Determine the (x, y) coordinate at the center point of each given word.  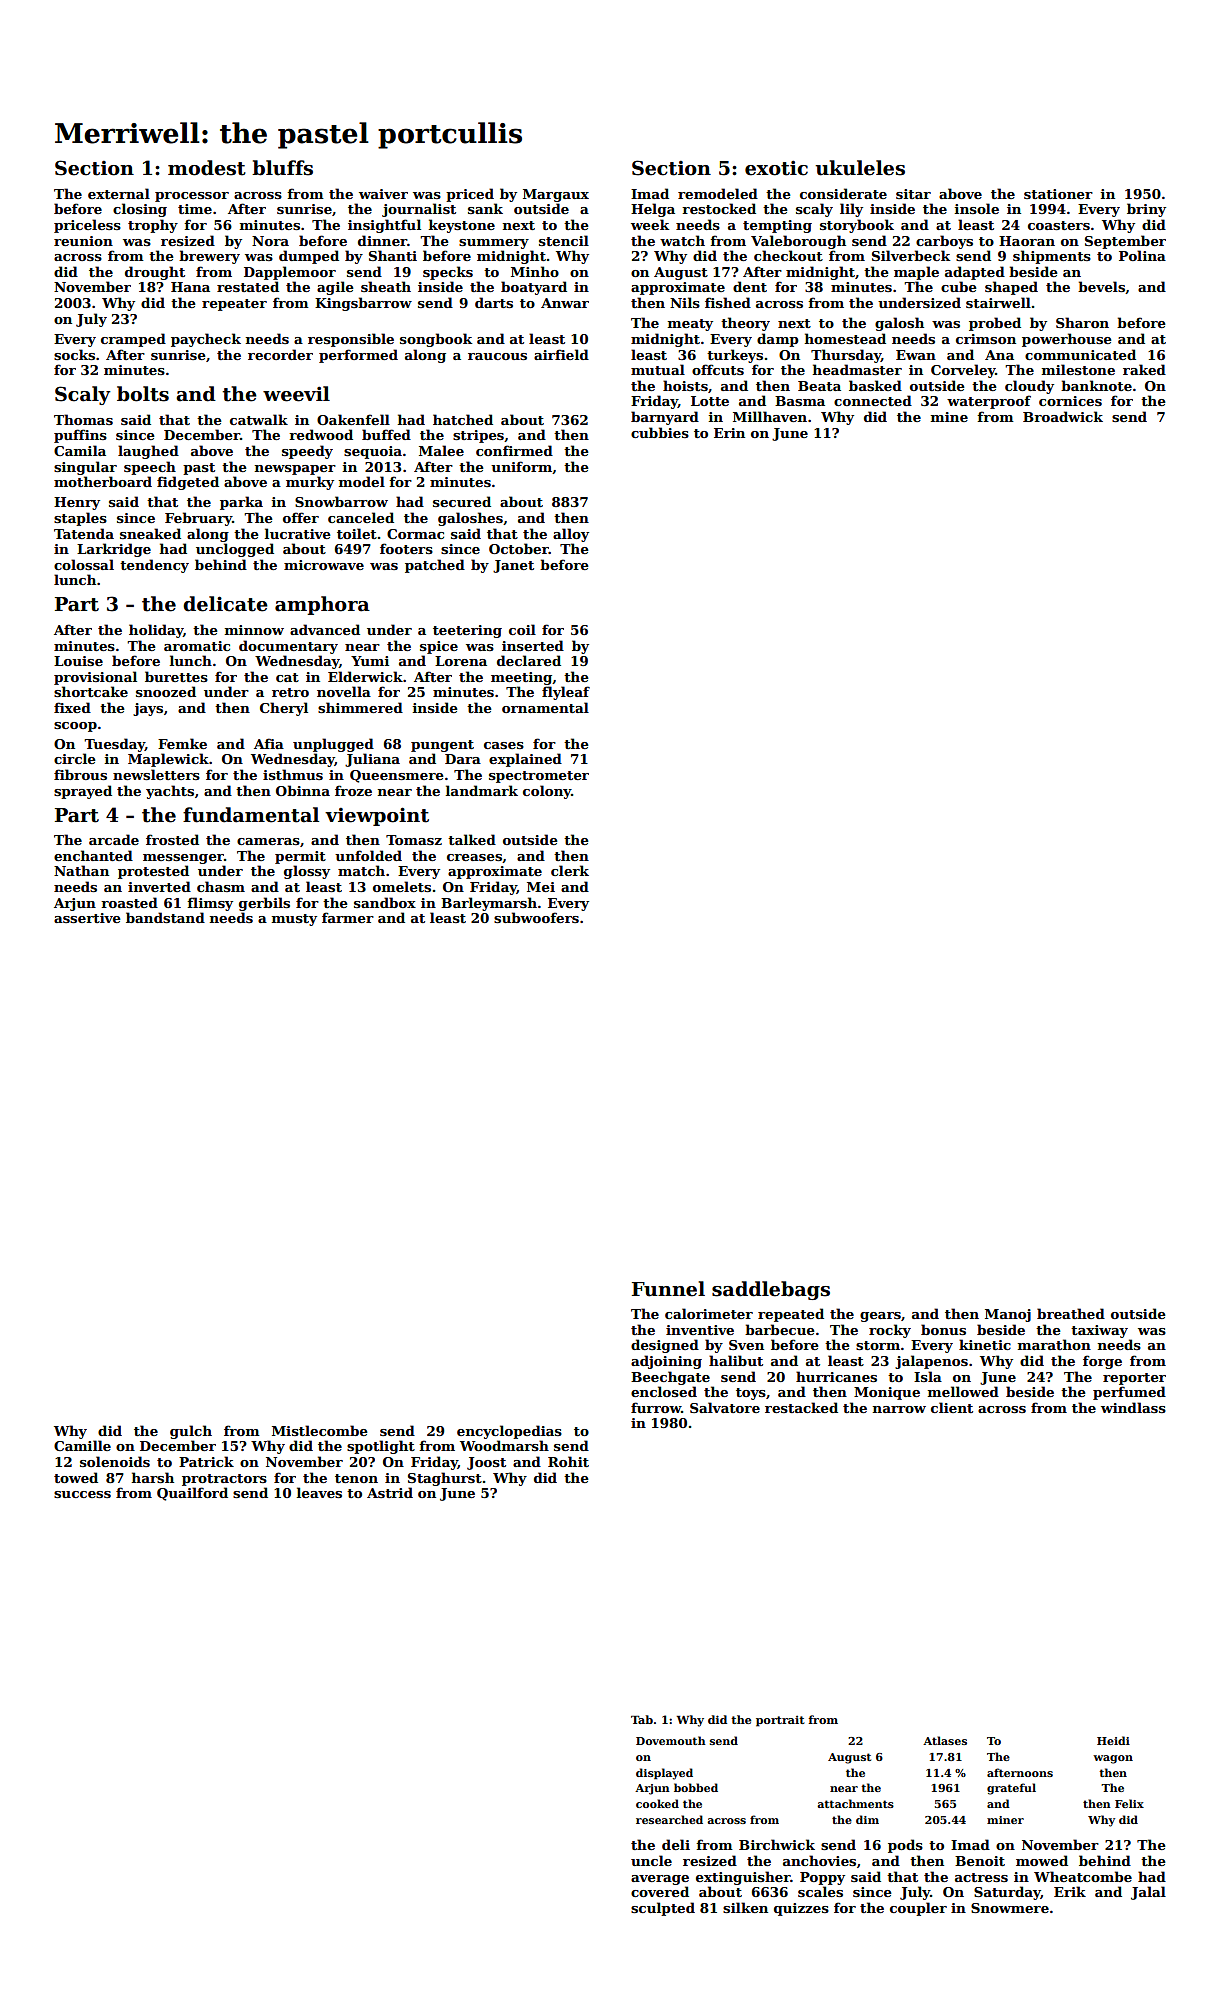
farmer (348, 917)
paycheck (206, 340)
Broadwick (1063, 416)
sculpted (663, 1909)
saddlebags (771, 1290)
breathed (1071, 1313)
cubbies (660, 432)
